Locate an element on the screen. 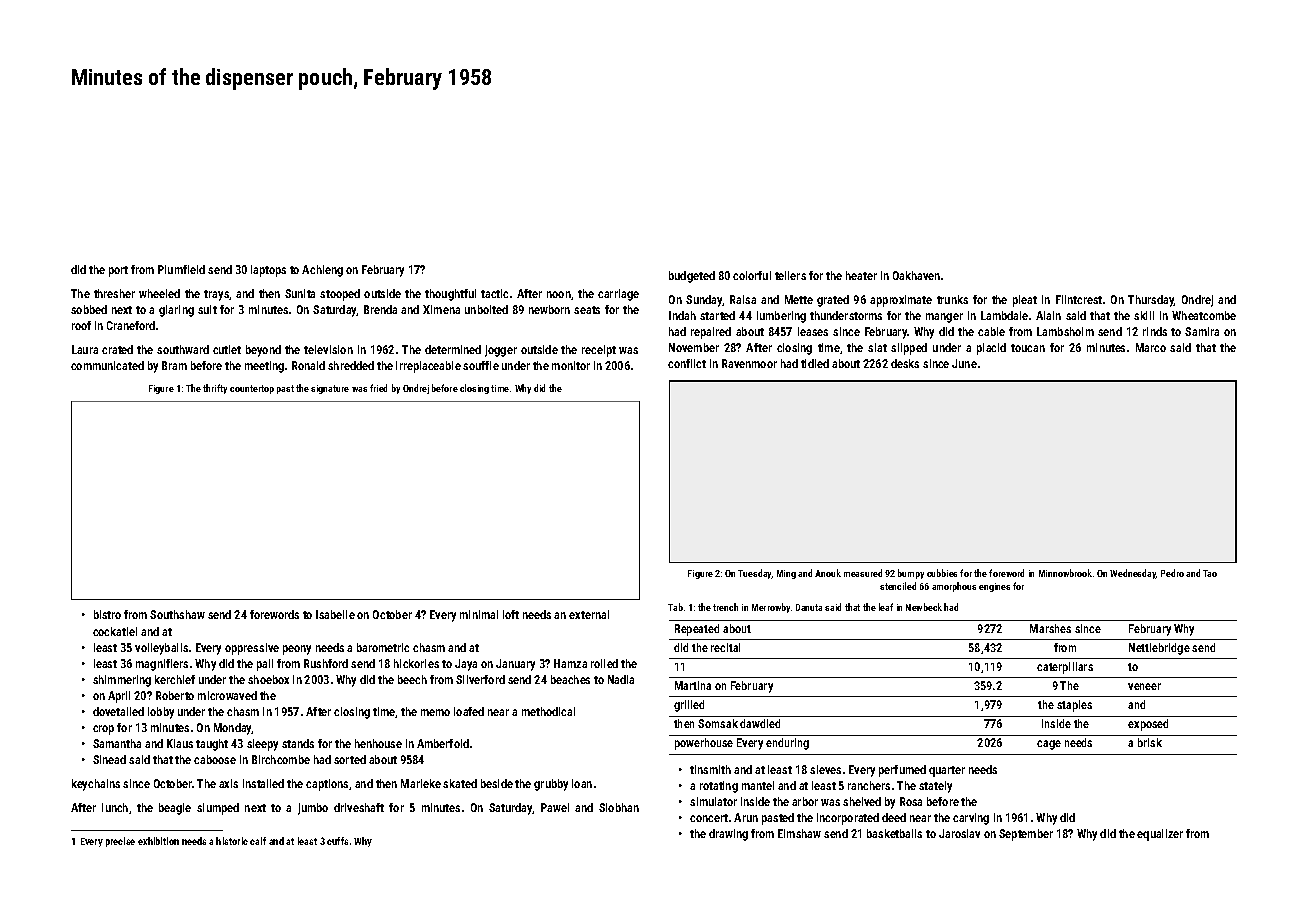  Ravenmoor is located at coordinates (749, 363).
